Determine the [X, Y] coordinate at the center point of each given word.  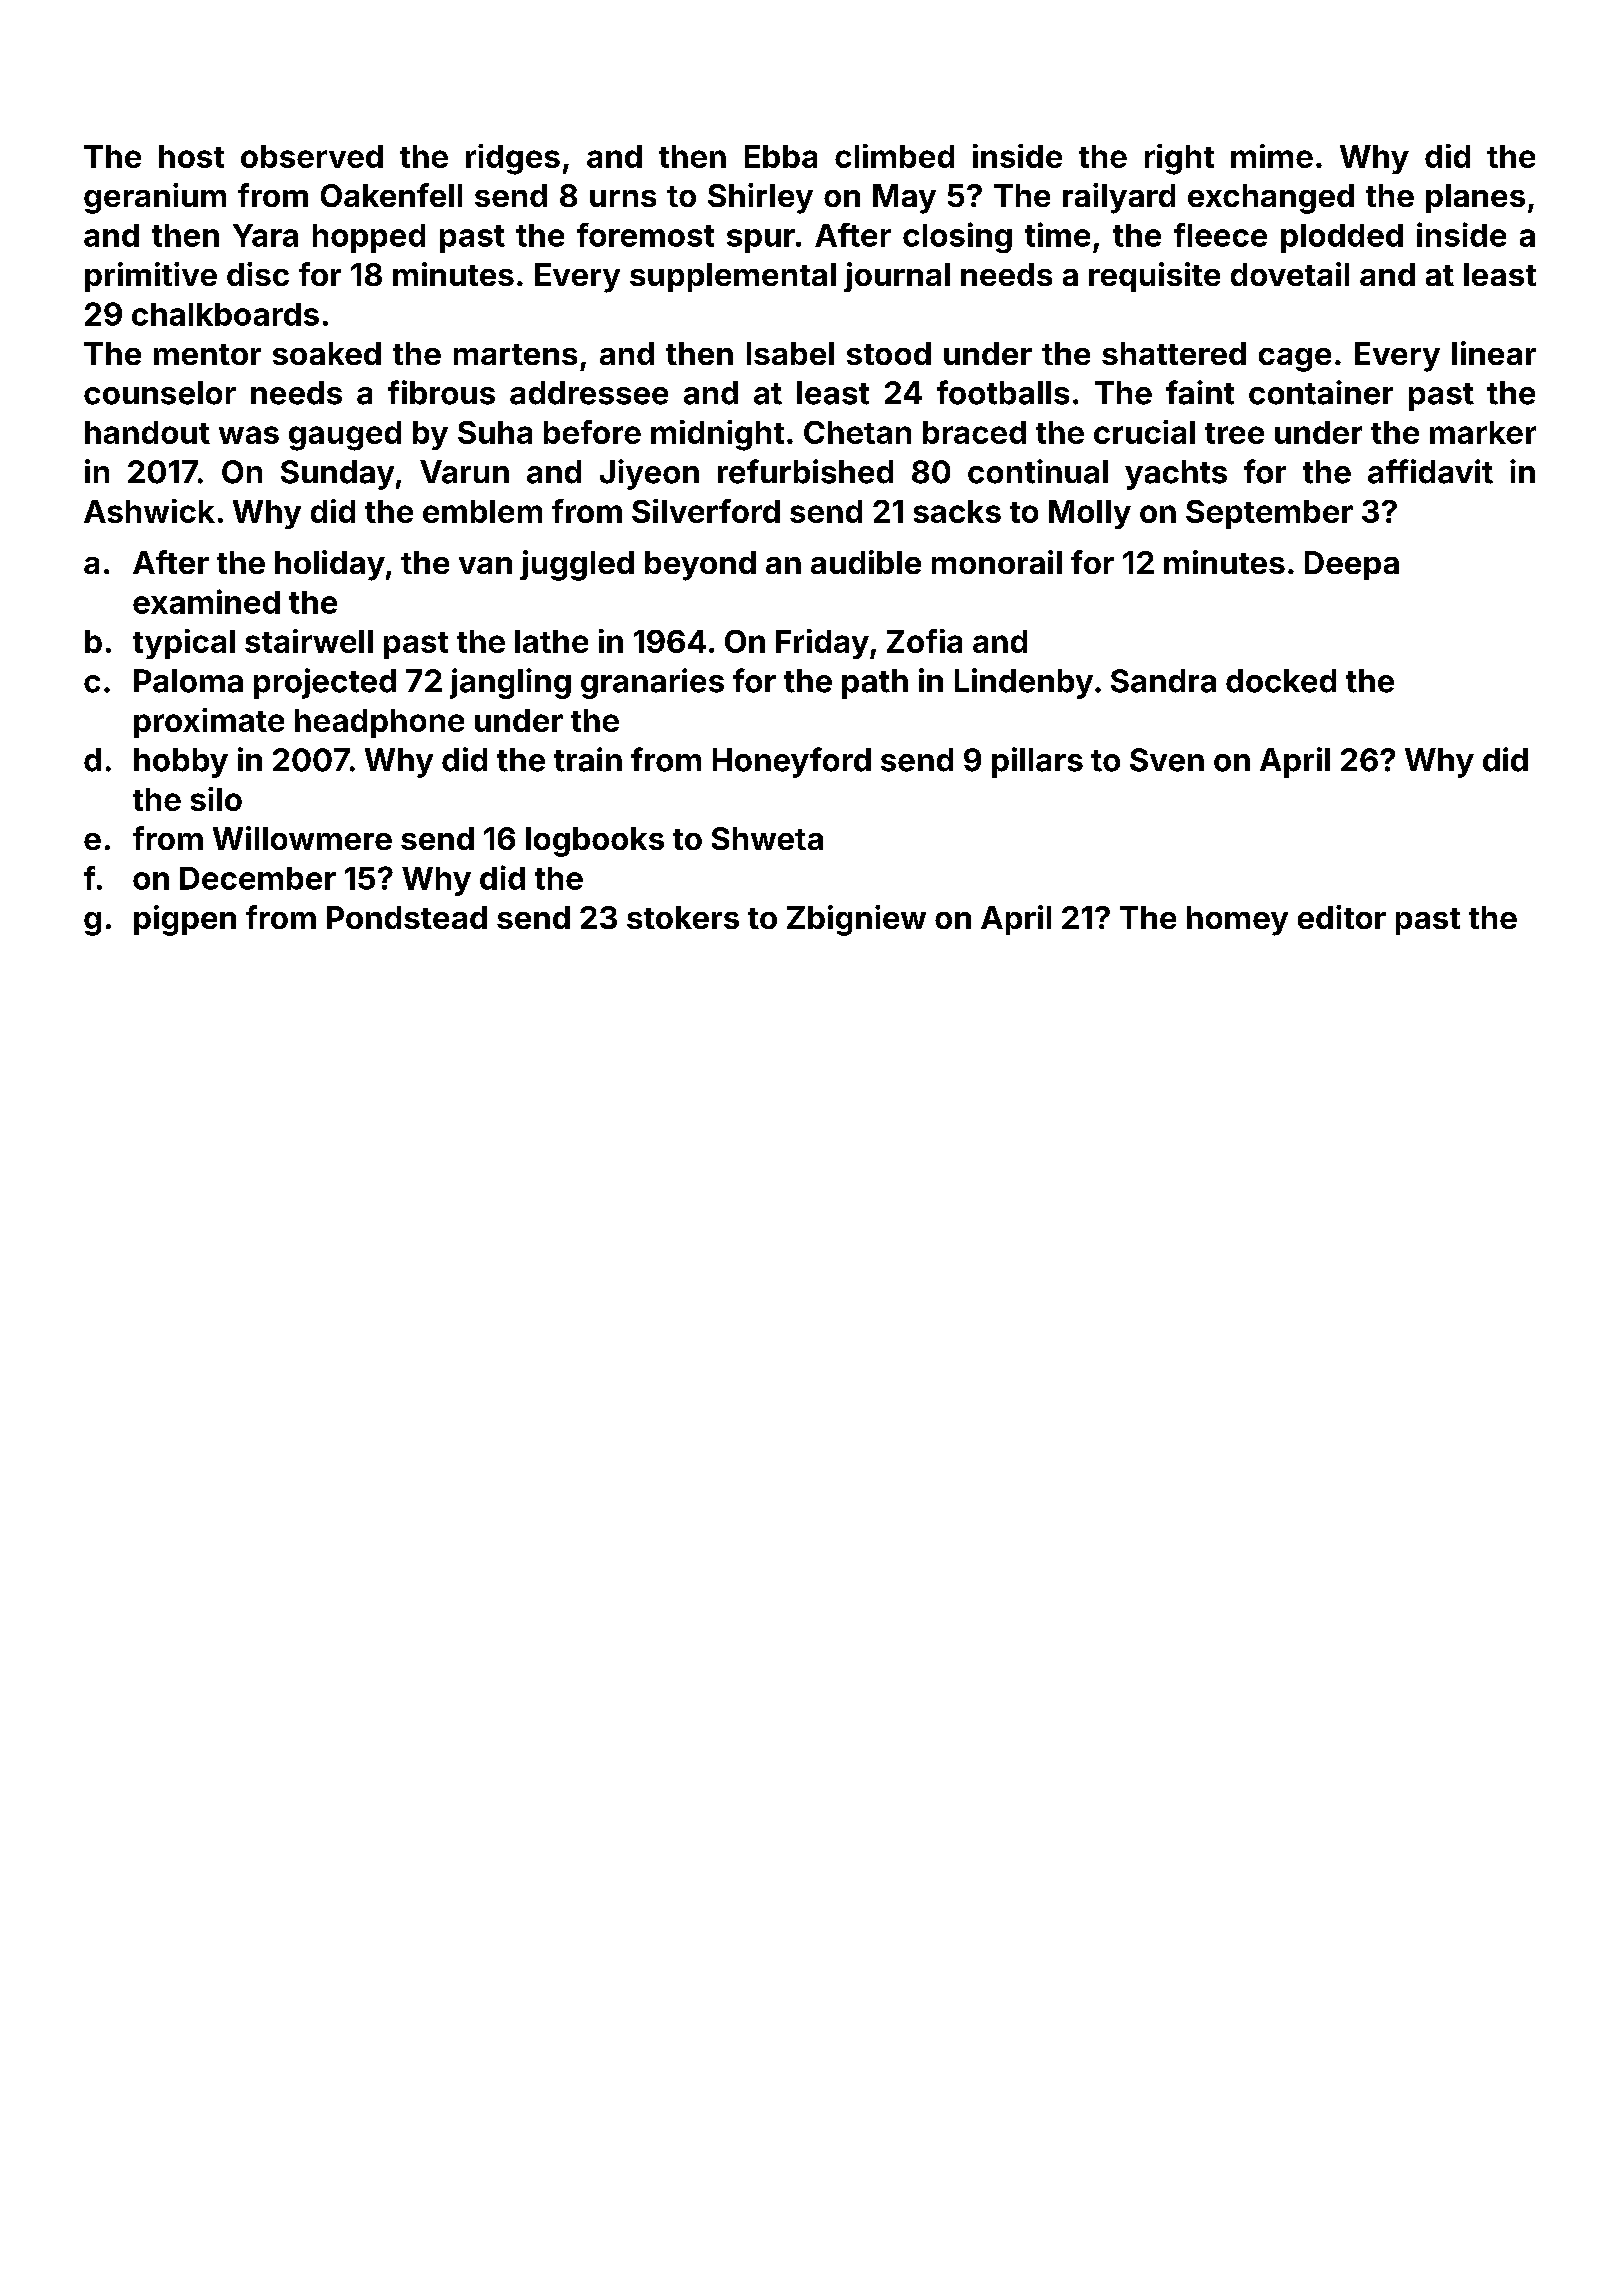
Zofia [924, 641]
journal [897, 277]
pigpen [185, 920]
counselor [160, 393]
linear [1494, 353]
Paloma [188, 681]
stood [889, 353]
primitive [151, 277]
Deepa [1352, 565]
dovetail [1290, 274]
